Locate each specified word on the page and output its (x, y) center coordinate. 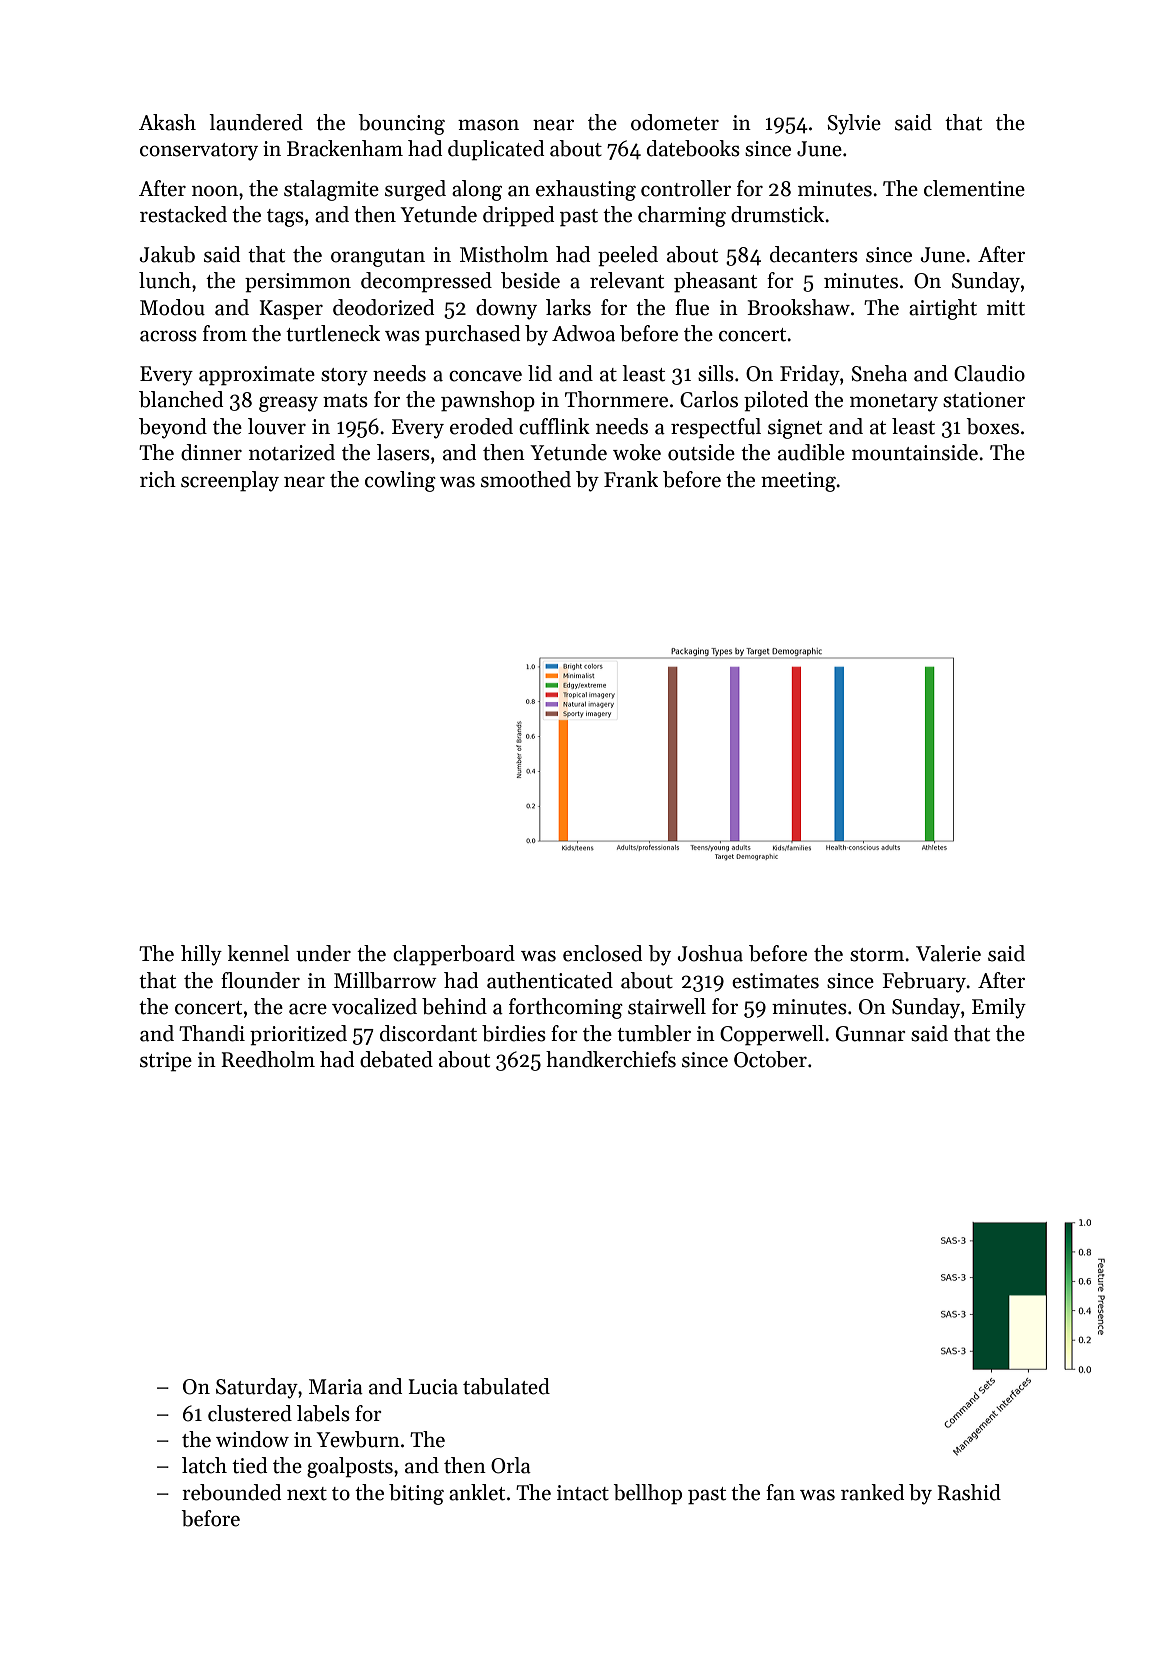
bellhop (647, 1494)
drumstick (777, 214)
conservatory (199, 152)
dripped (518, 216)
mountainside (915, 452)
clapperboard (454, 955)
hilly (201, 955)
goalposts (350, 1467)
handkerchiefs (611, 1059)
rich (158, 479)
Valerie (948, 953)
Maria (336, 1387)
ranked (872, 1492)
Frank (631, 479)
